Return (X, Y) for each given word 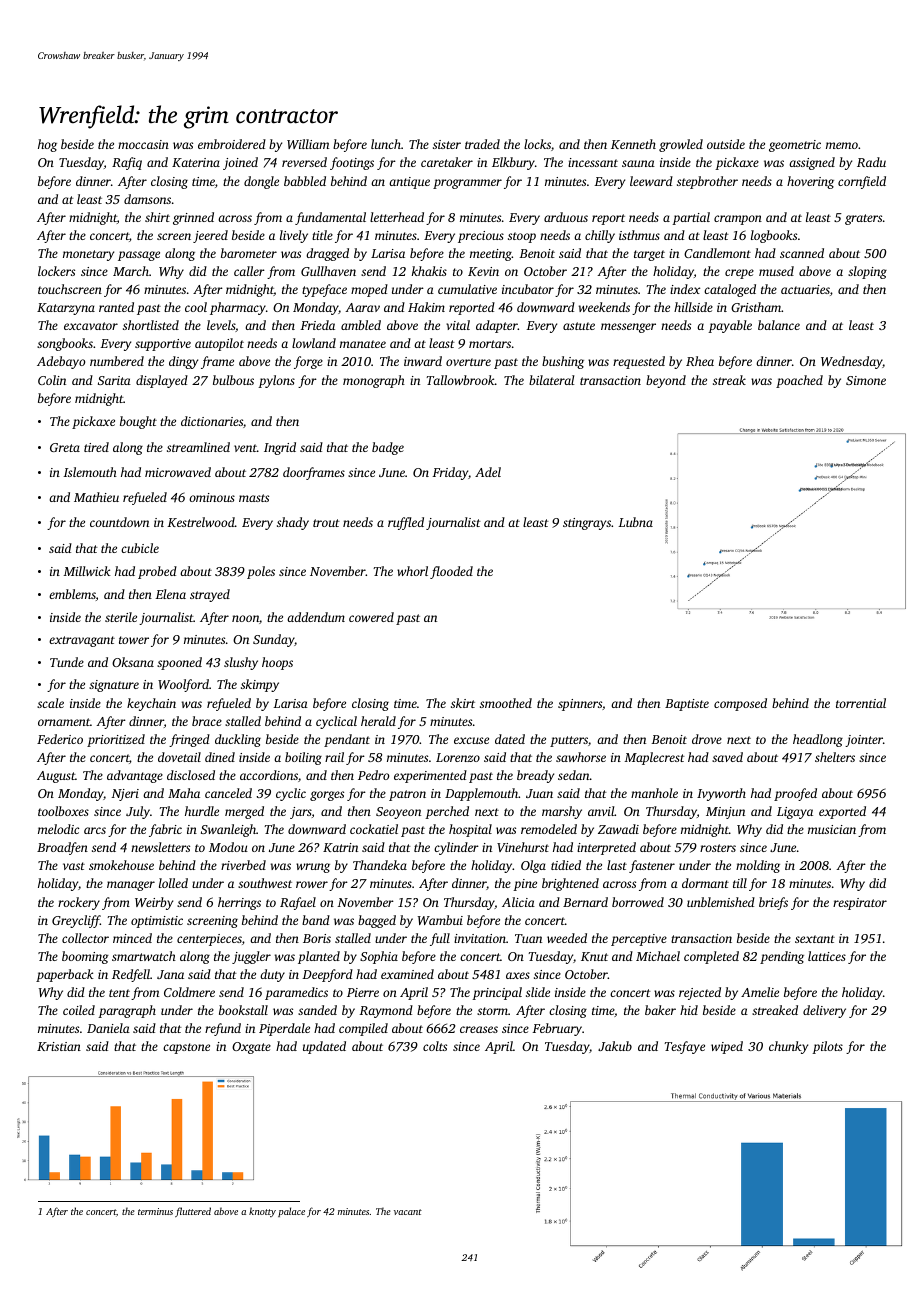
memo (842, 145)
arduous (566, 217)
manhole (654, 793)
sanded (317, 1010)
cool (196, 307)
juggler (251, 957)
